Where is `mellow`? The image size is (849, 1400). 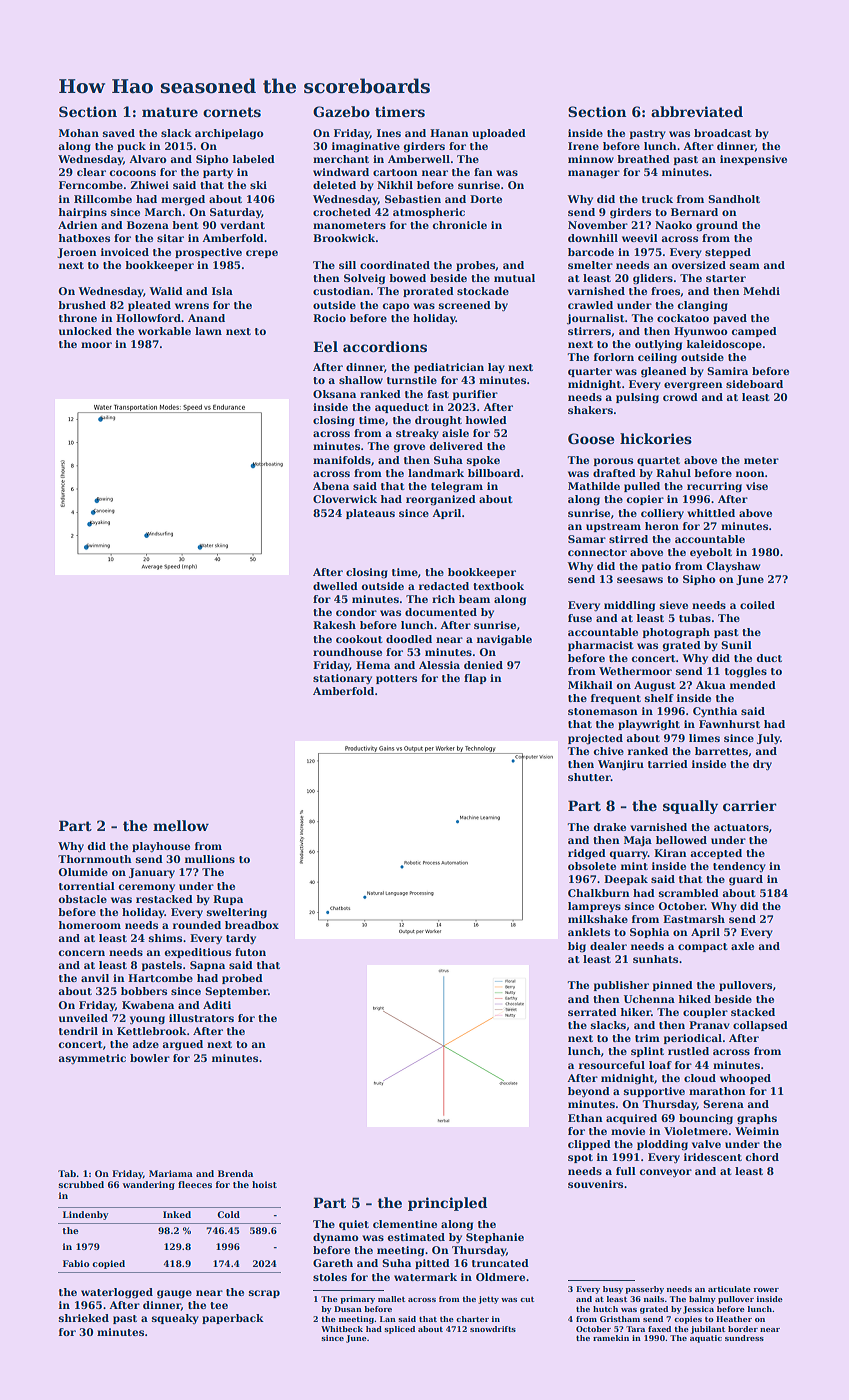
mellow is located at coordinates (181, 825).
